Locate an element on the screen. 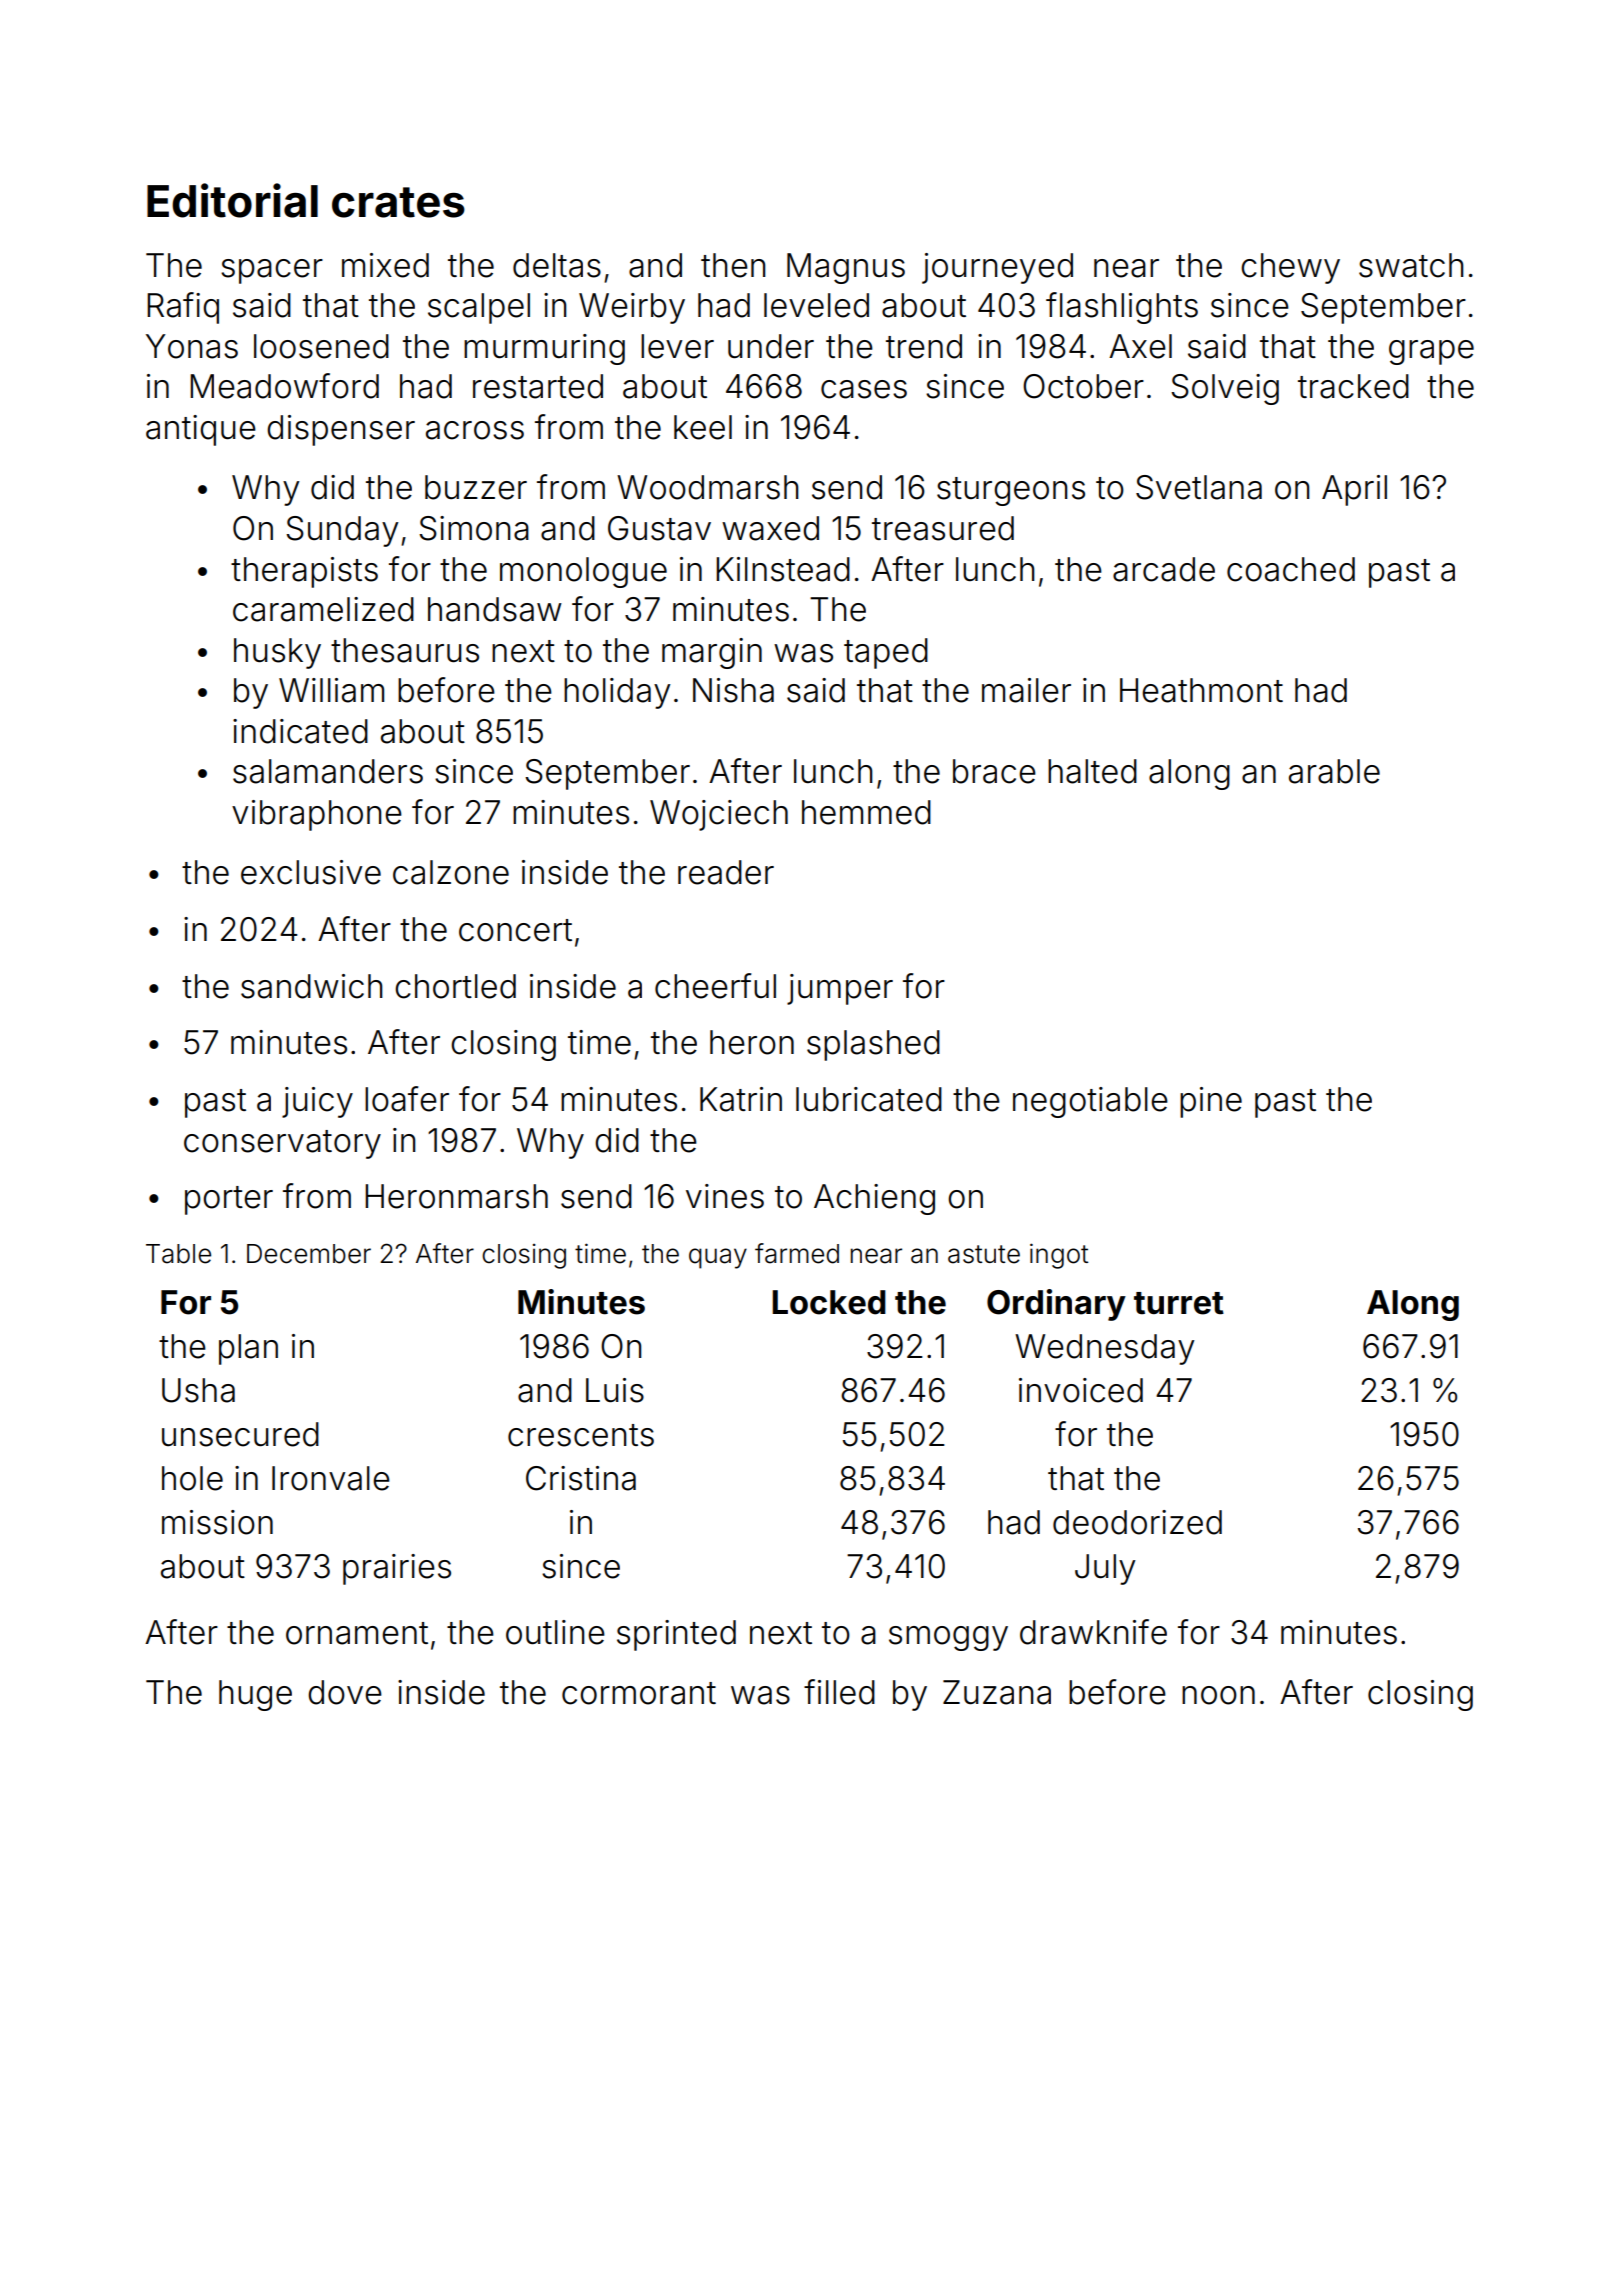  turret is located at coordinates (1179, 1303).
